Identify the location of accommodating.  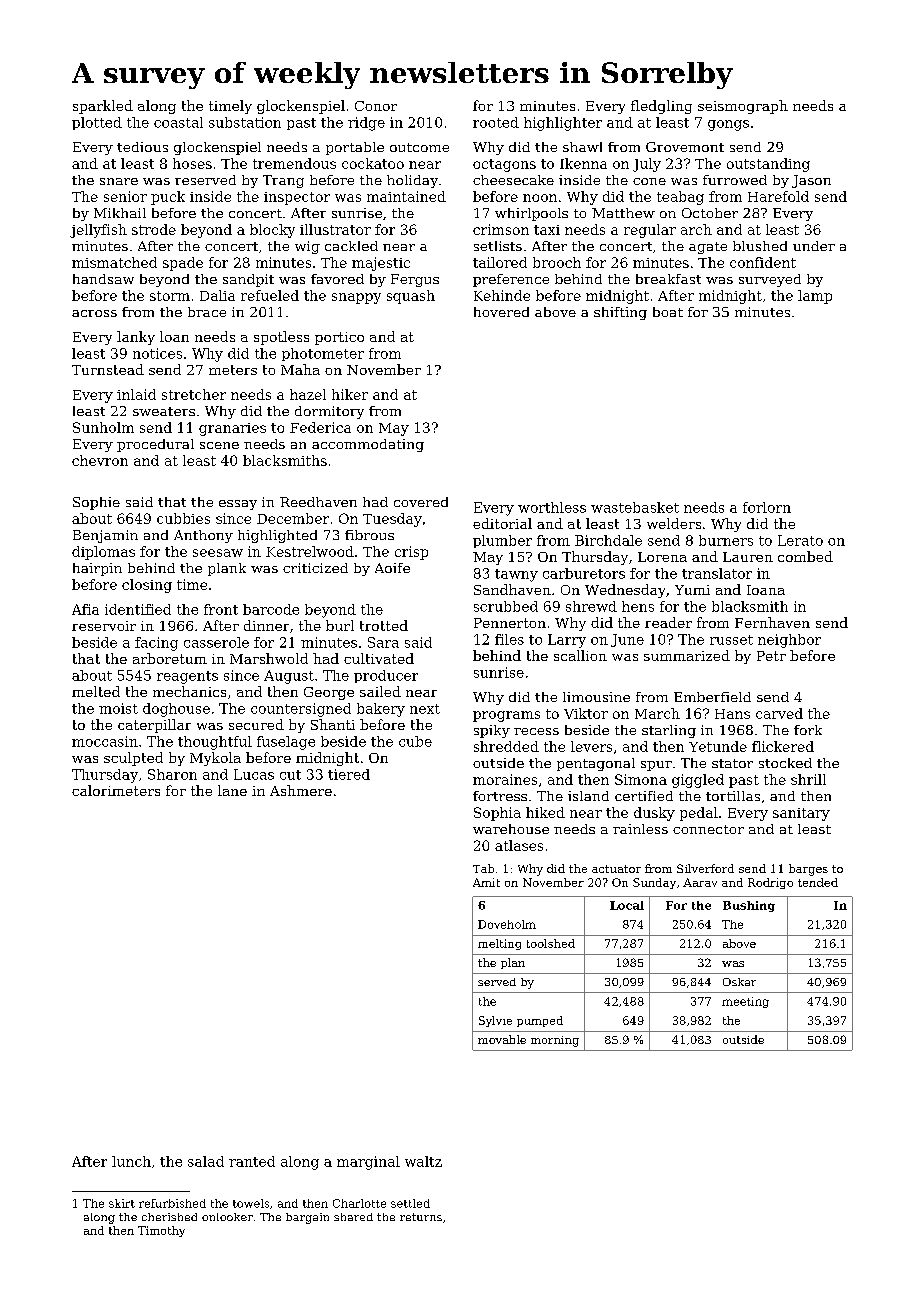
(368, 445).
